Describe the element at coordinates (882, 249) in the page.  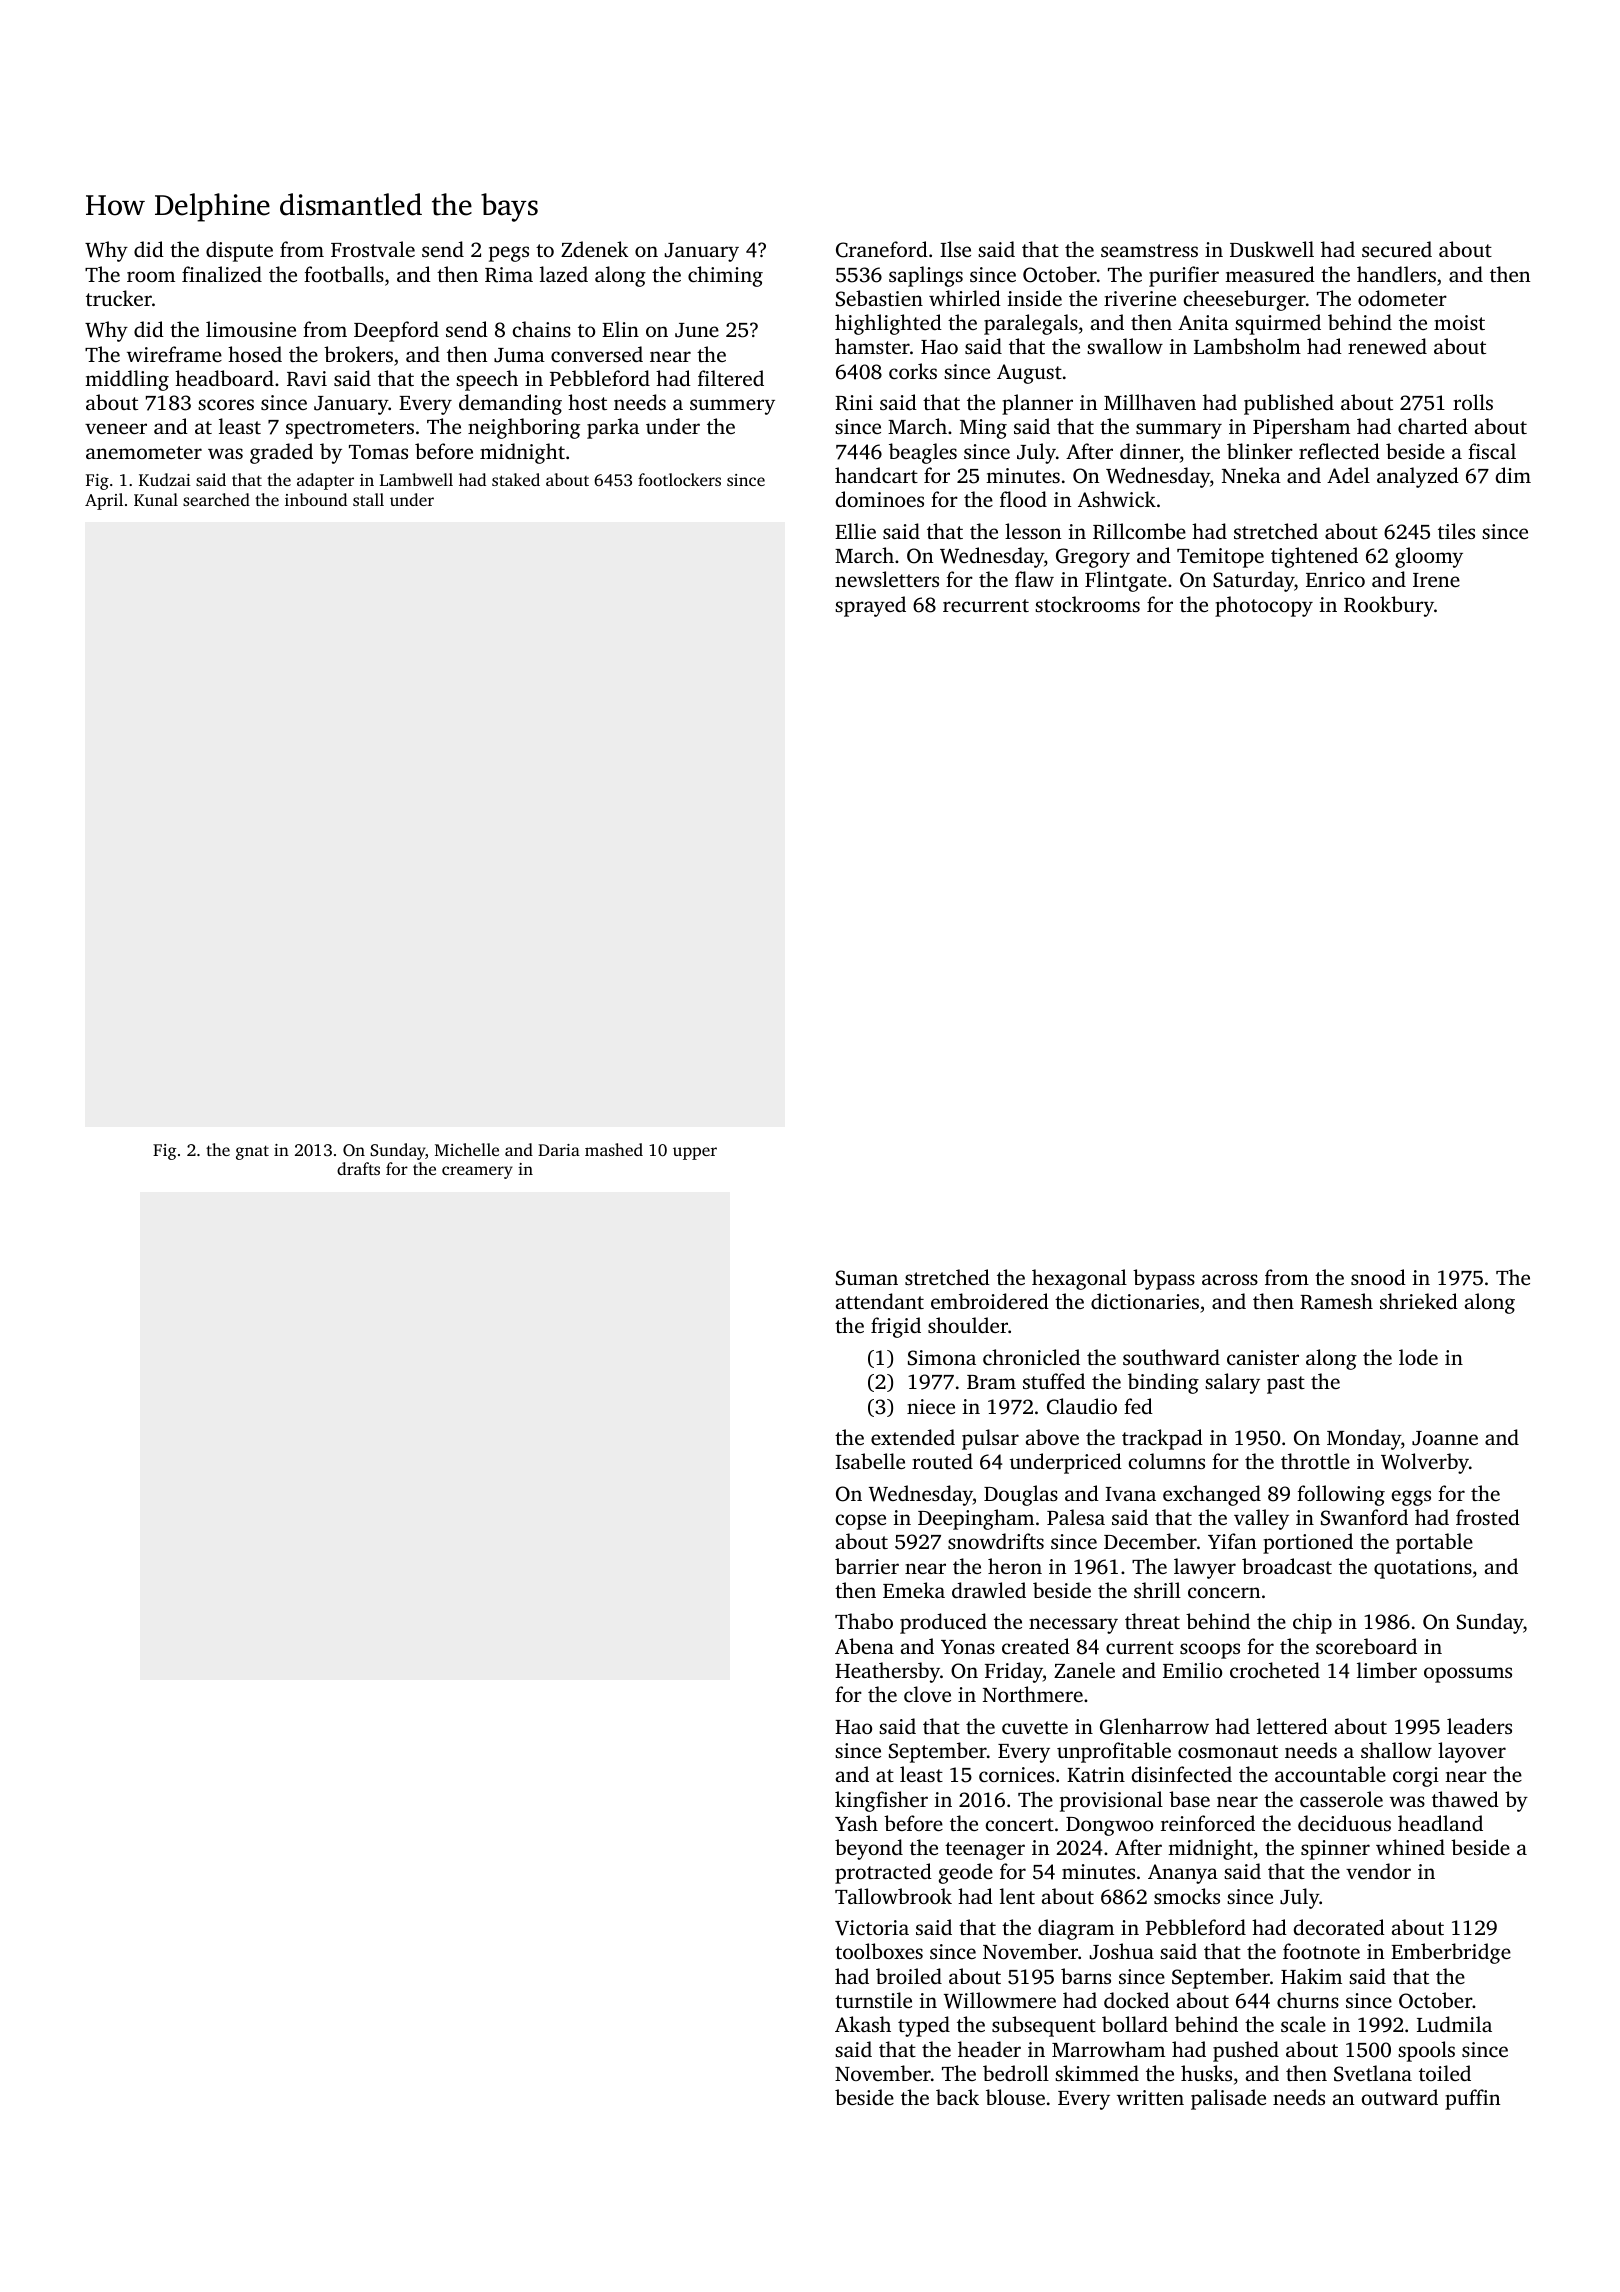
I see `Craneford` at that location.
